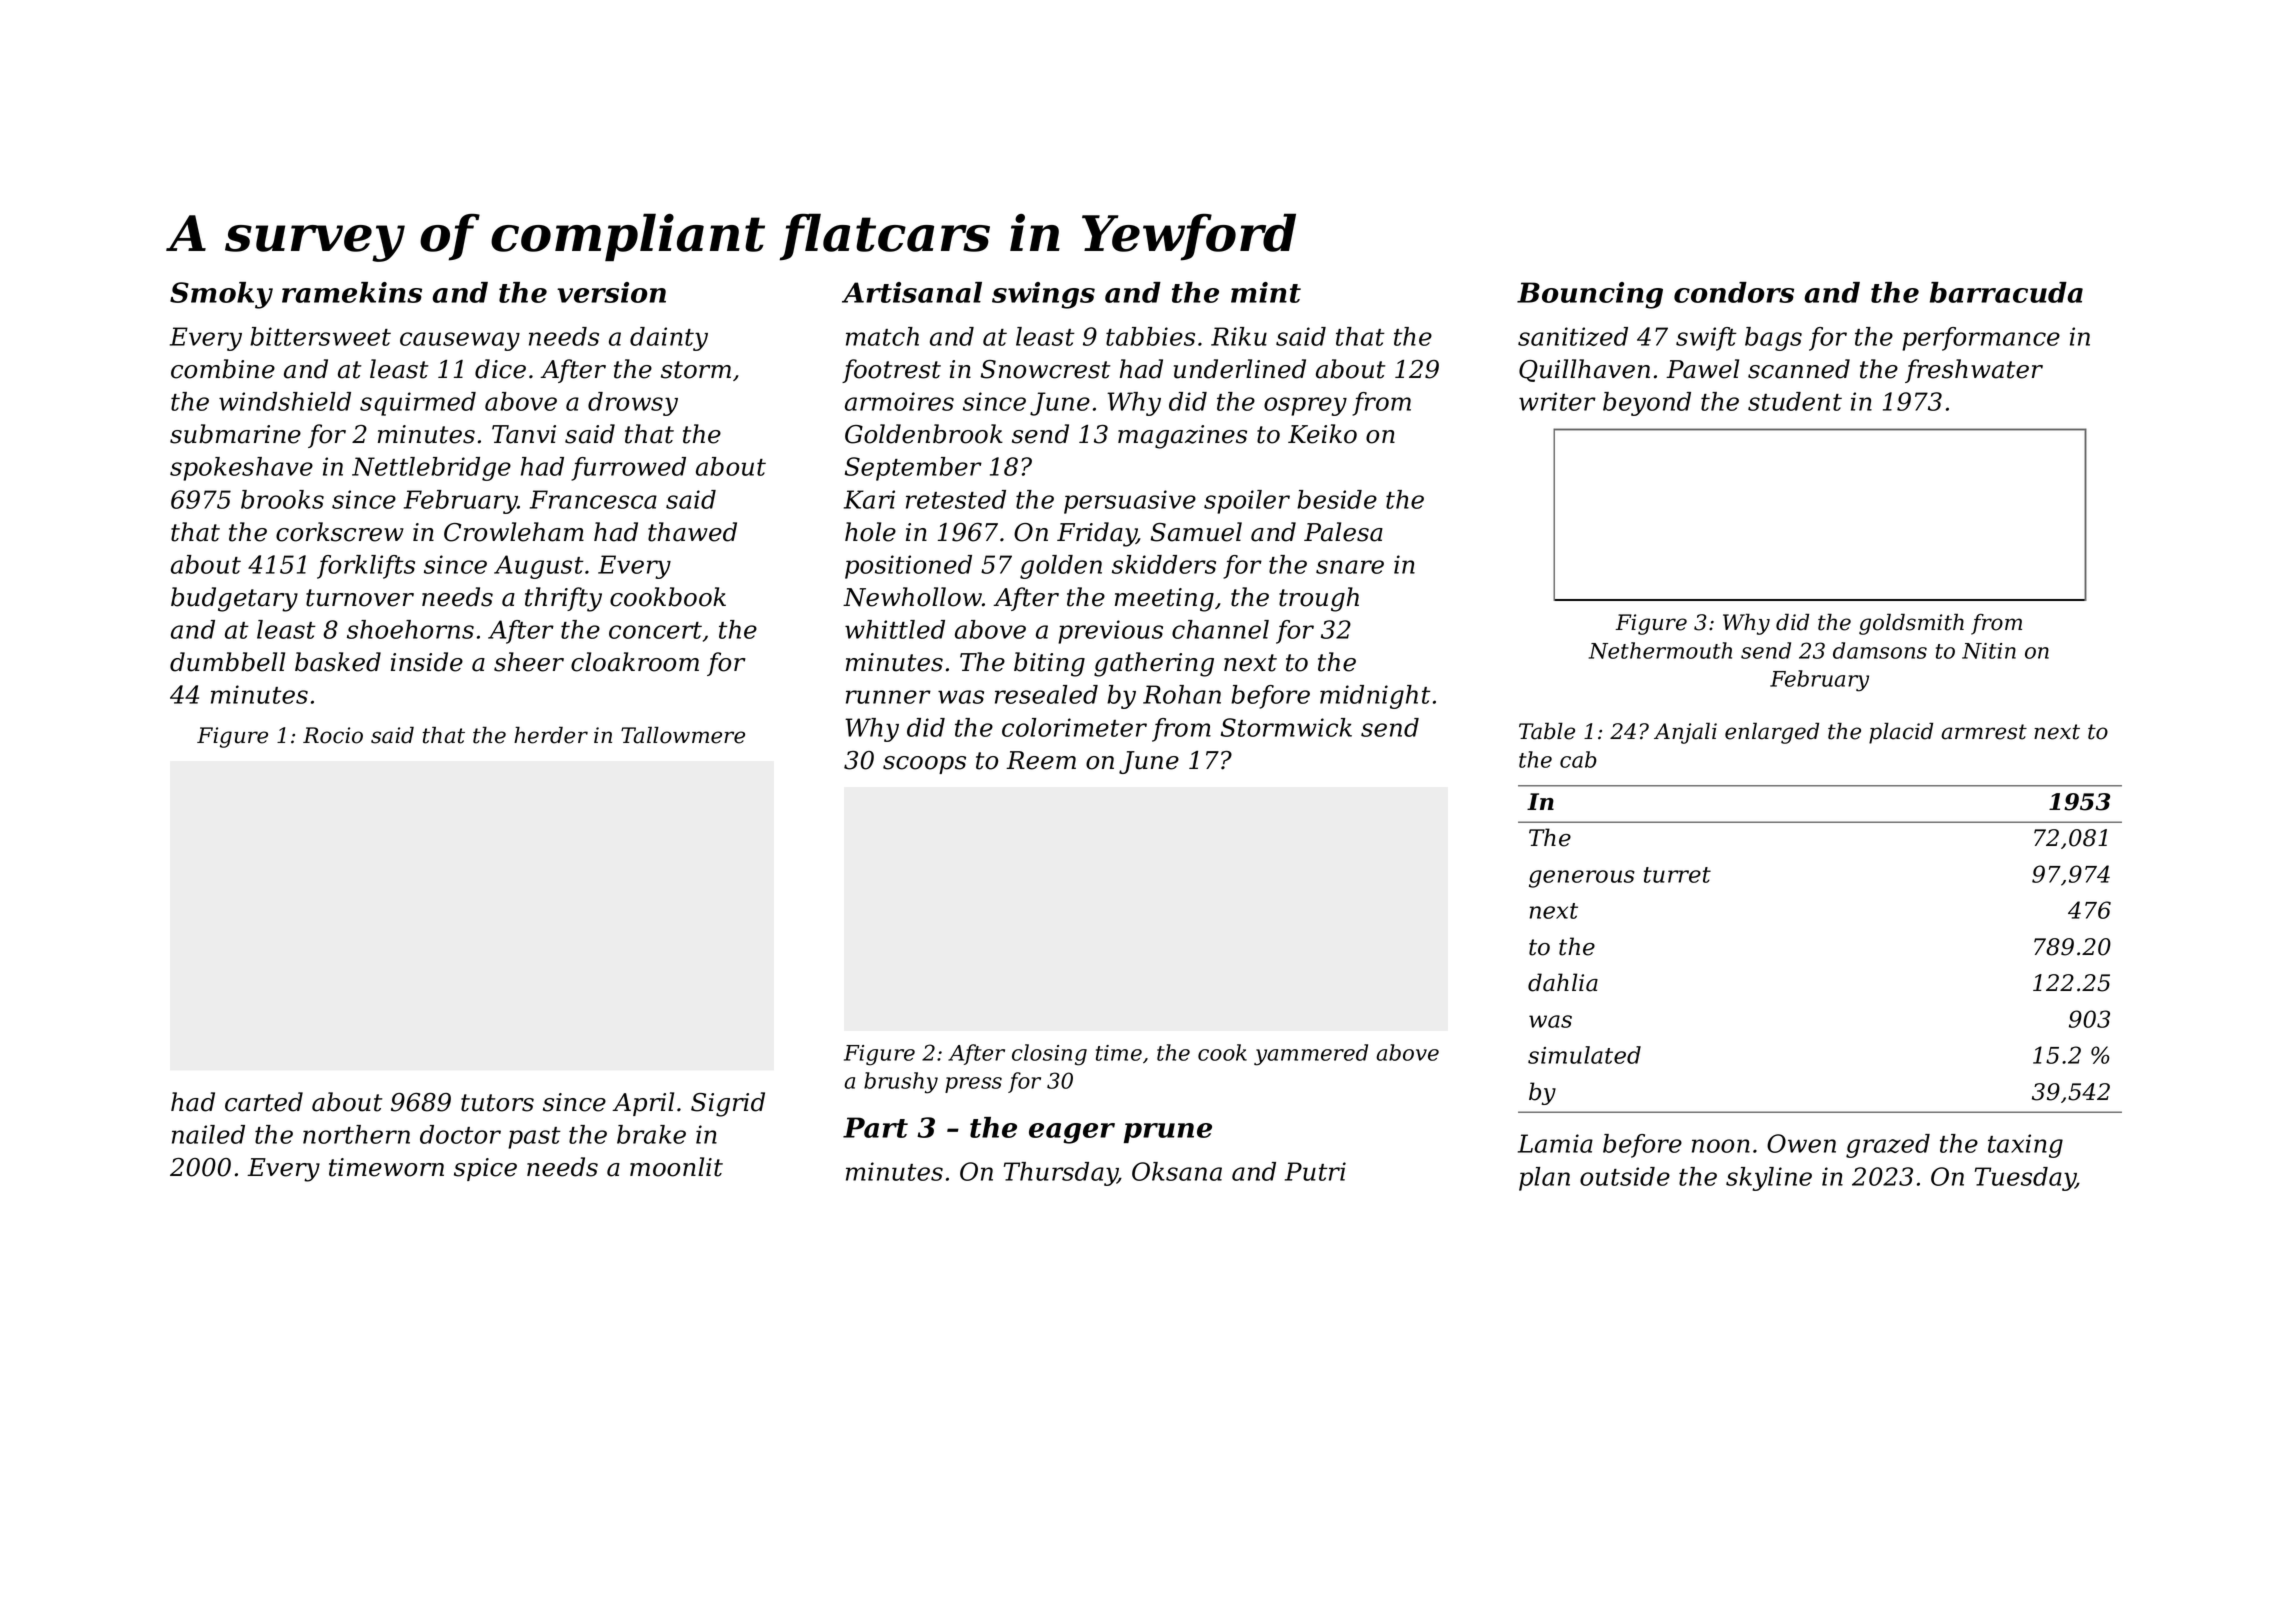 This image has width=2292, height=1620. I want to click on dahlia, so click(1563, 982).
